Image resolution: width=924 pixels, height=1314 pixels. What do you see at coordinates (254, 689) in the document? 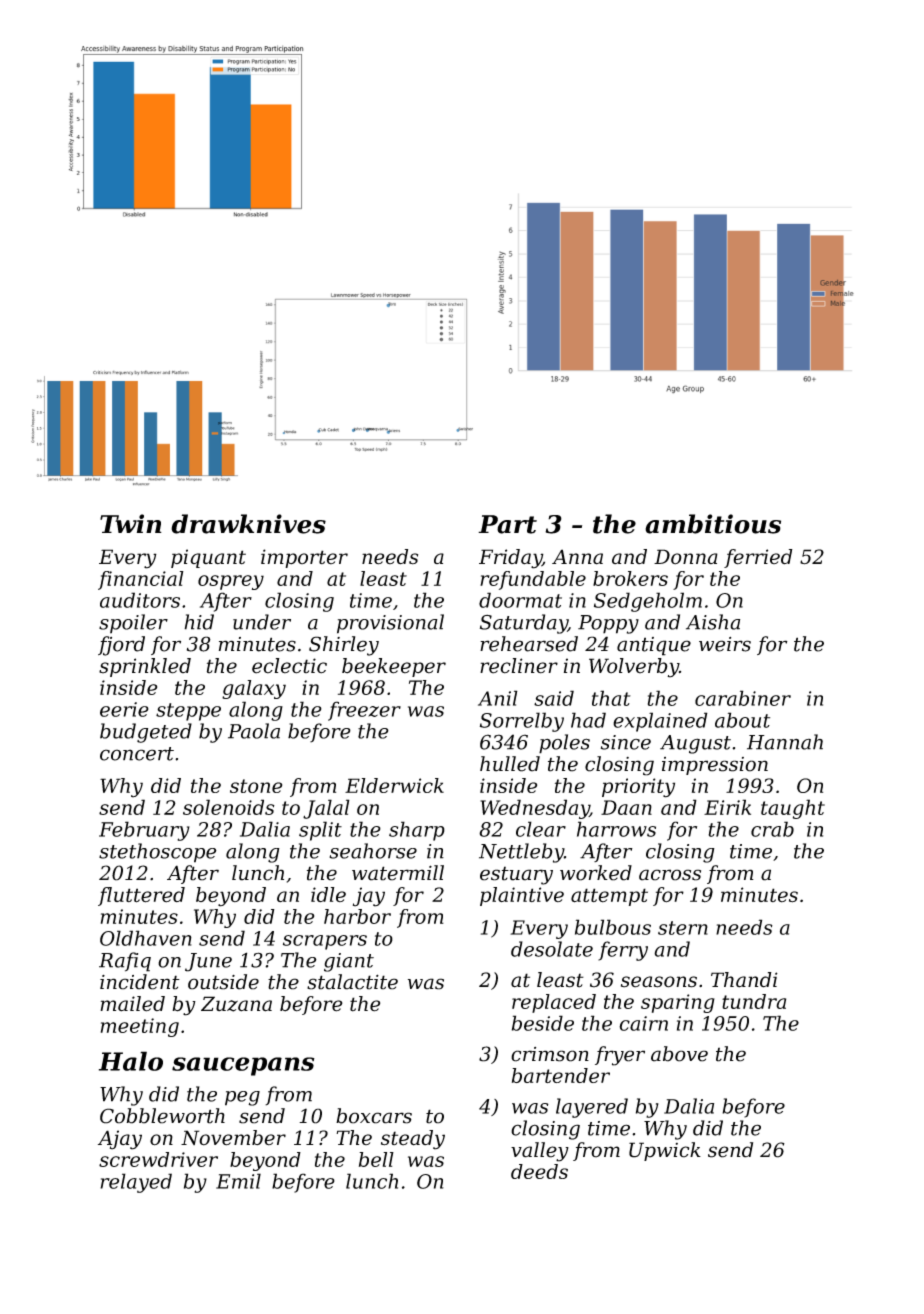
I see `galaxy` at bounding box center [254, 689].
